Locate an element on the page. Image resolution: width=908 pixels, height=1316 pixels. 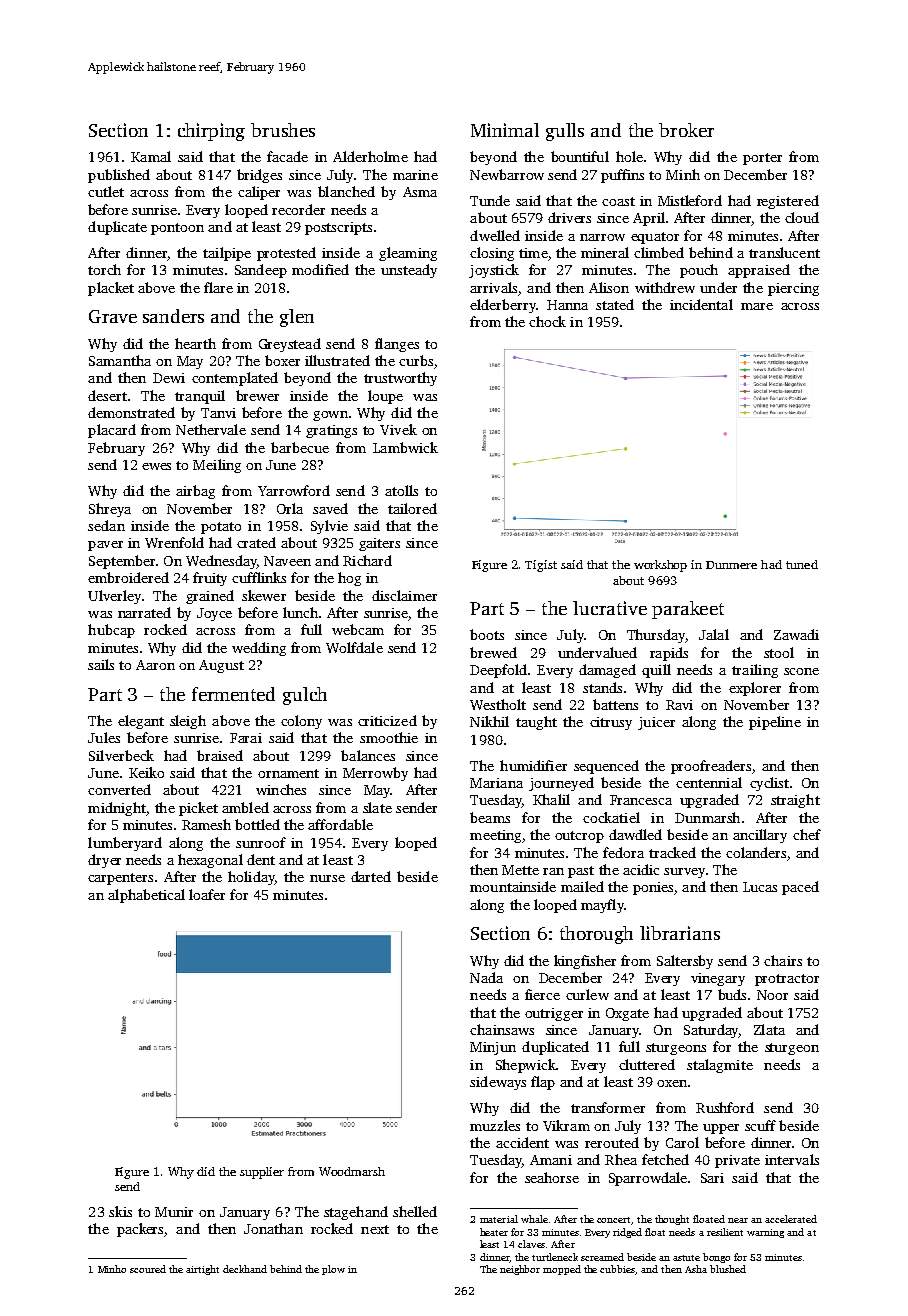
fruity is located at coordinates (210, 579).
